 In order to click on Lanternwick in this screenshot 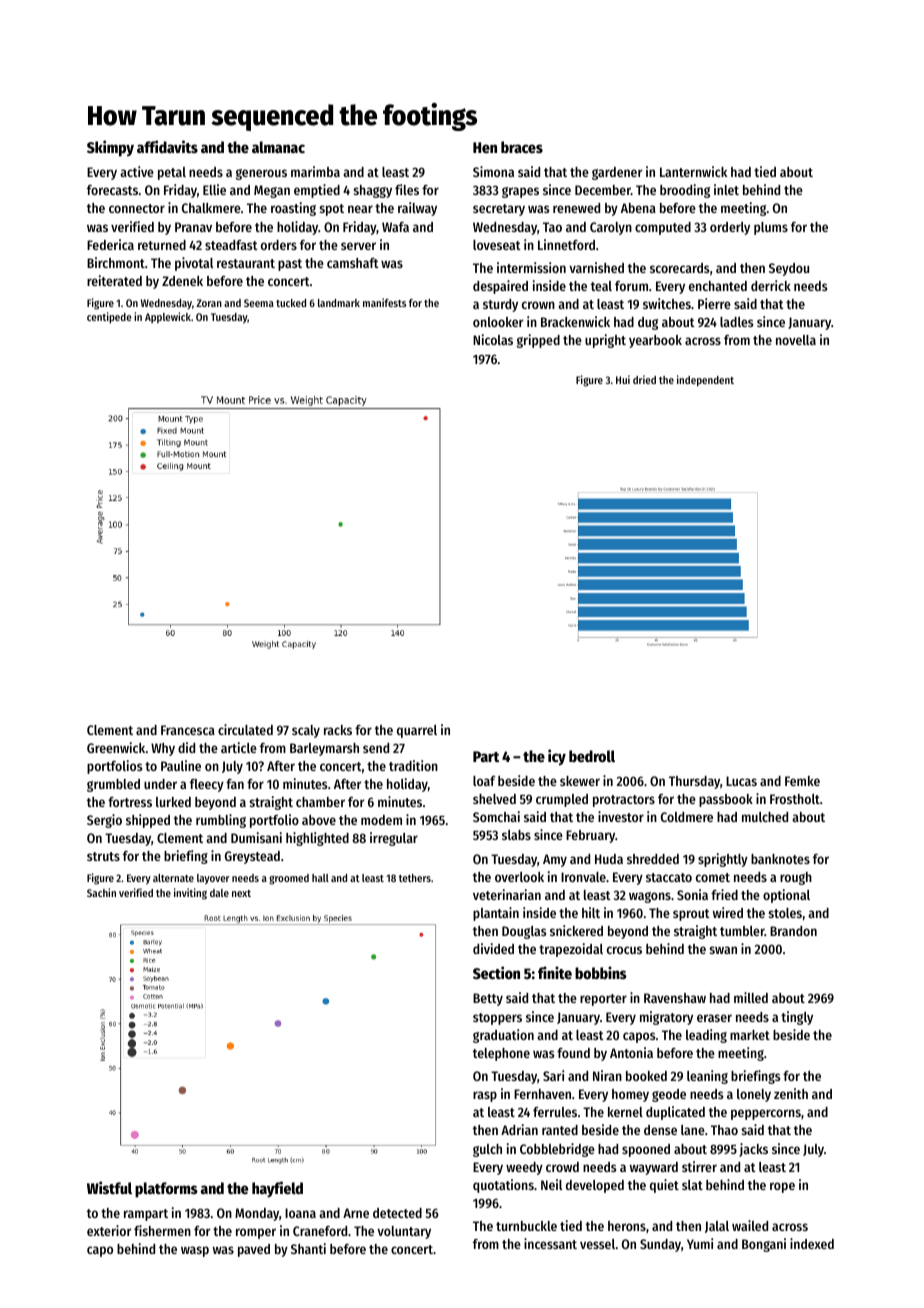, I will do `click(693, 171)`.
